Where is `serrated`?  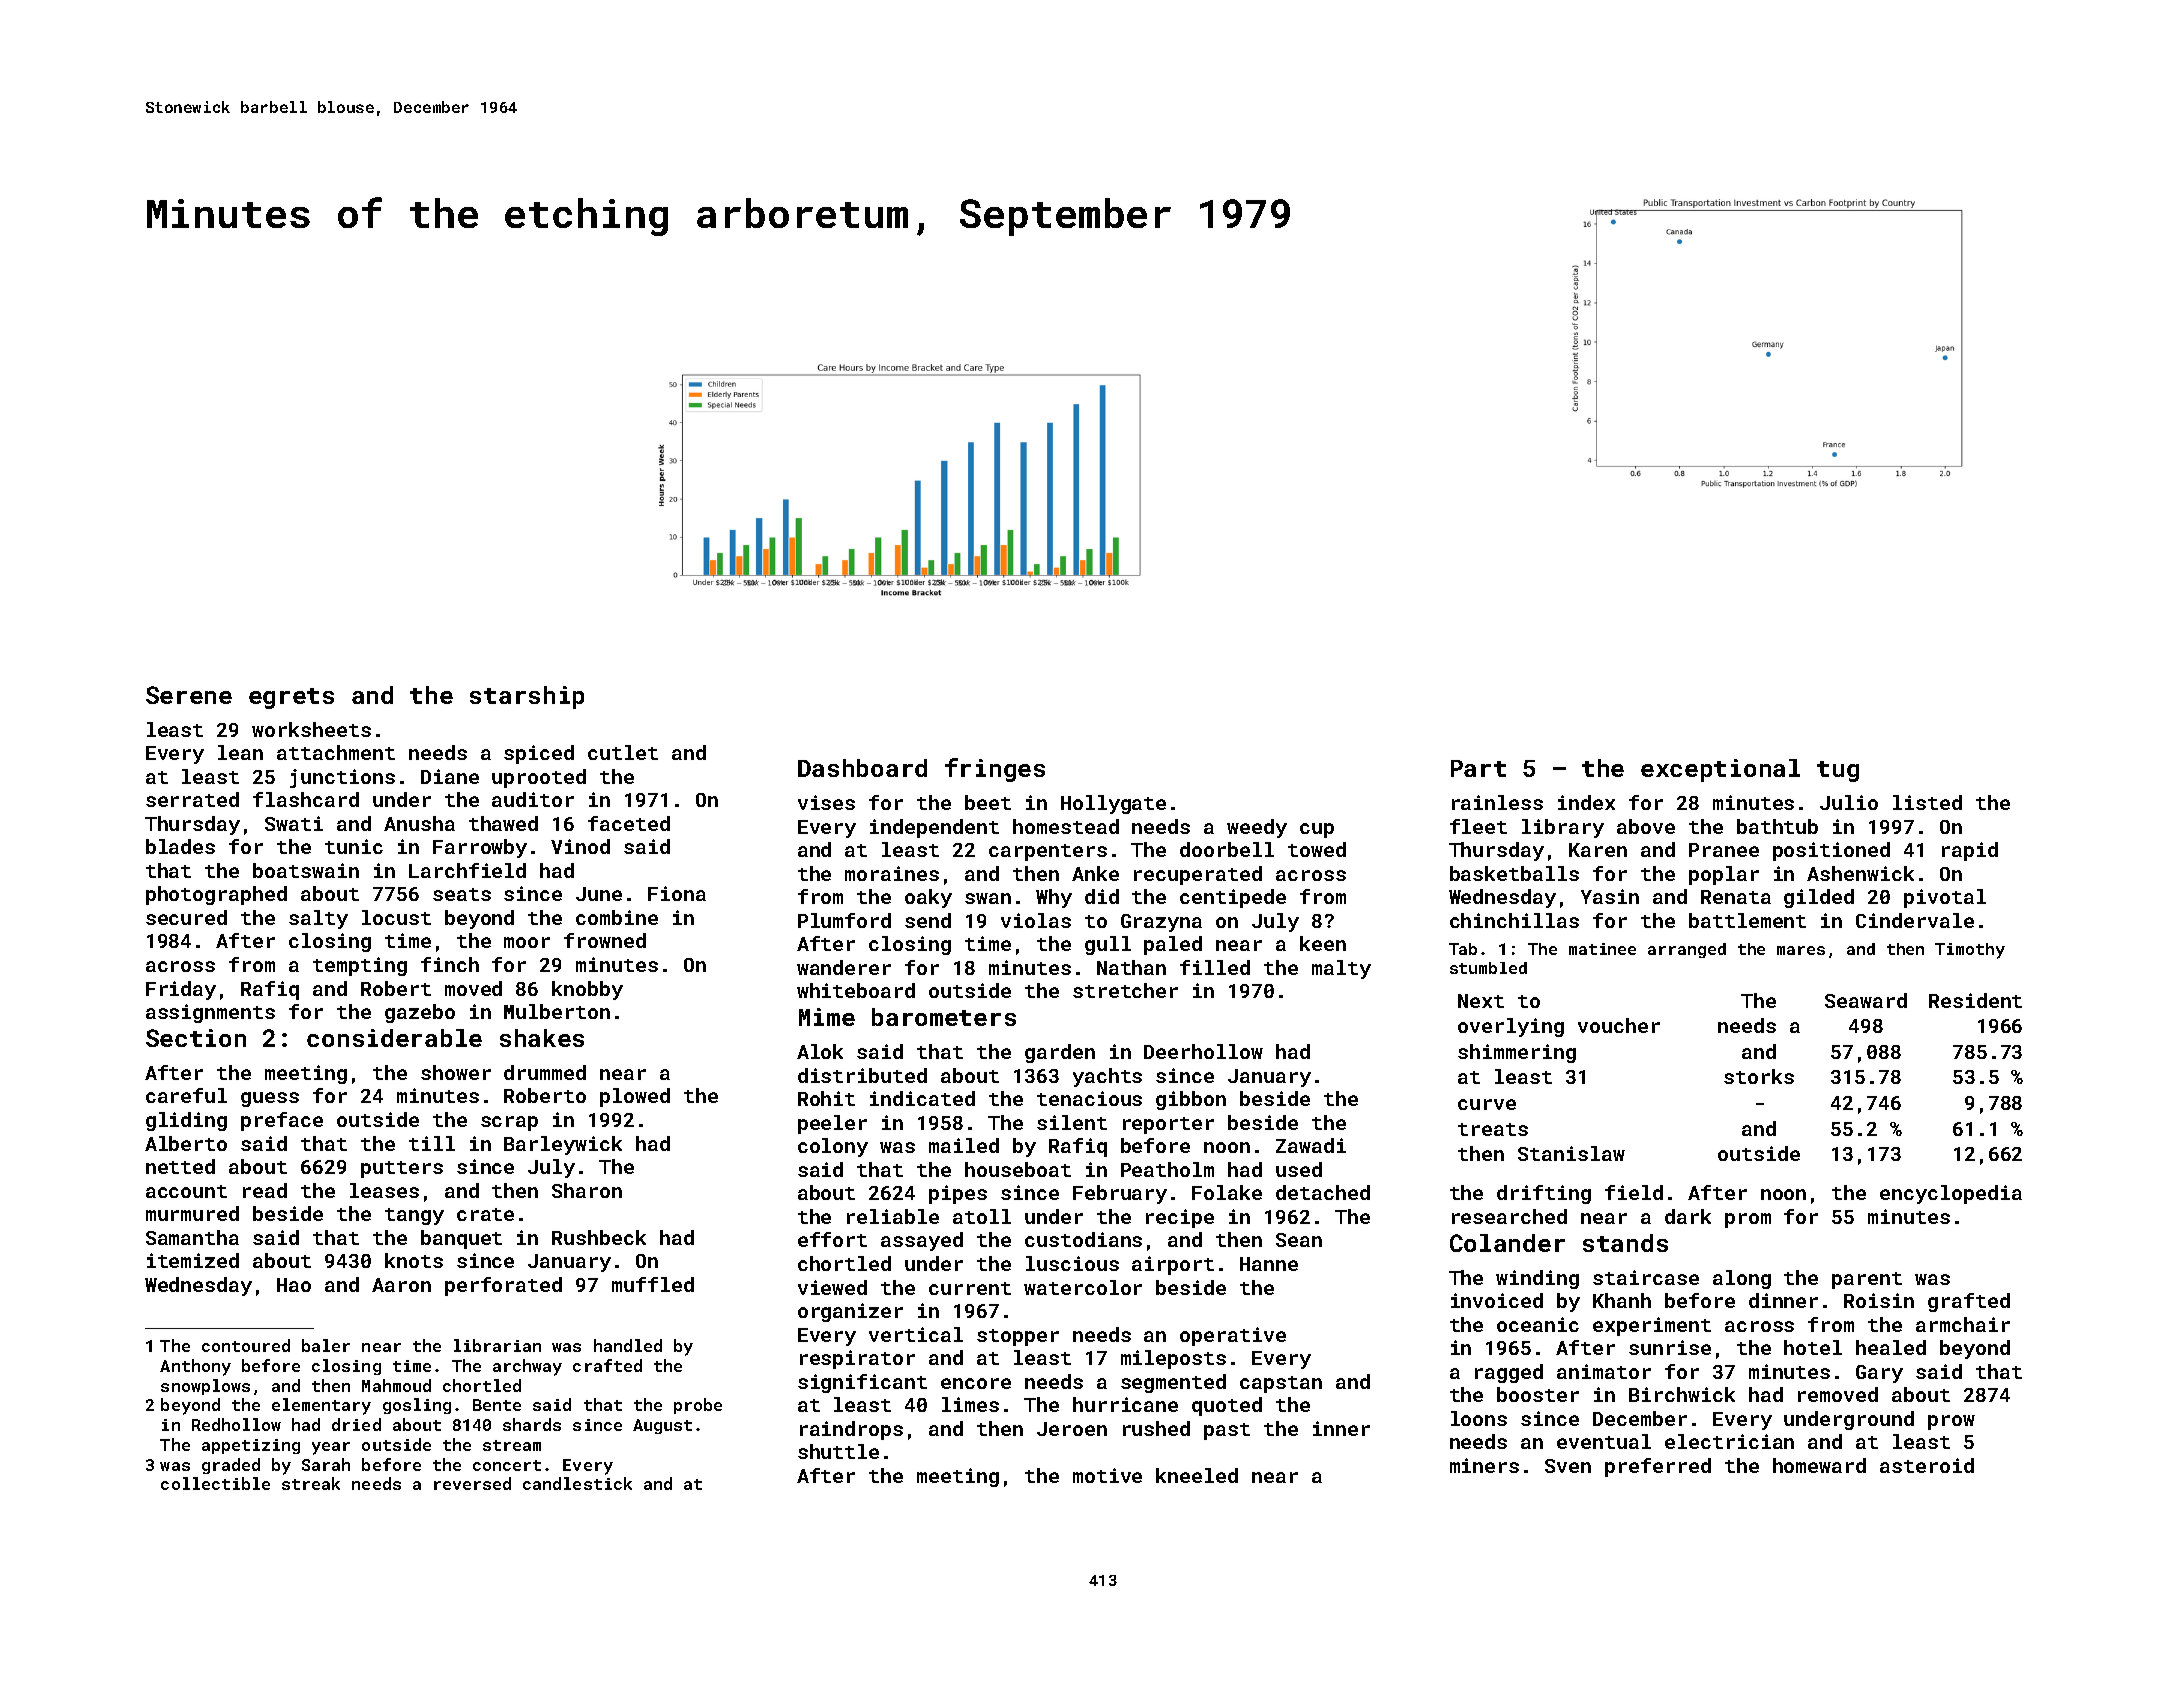
serrated is located at coordinates (192, 799).
